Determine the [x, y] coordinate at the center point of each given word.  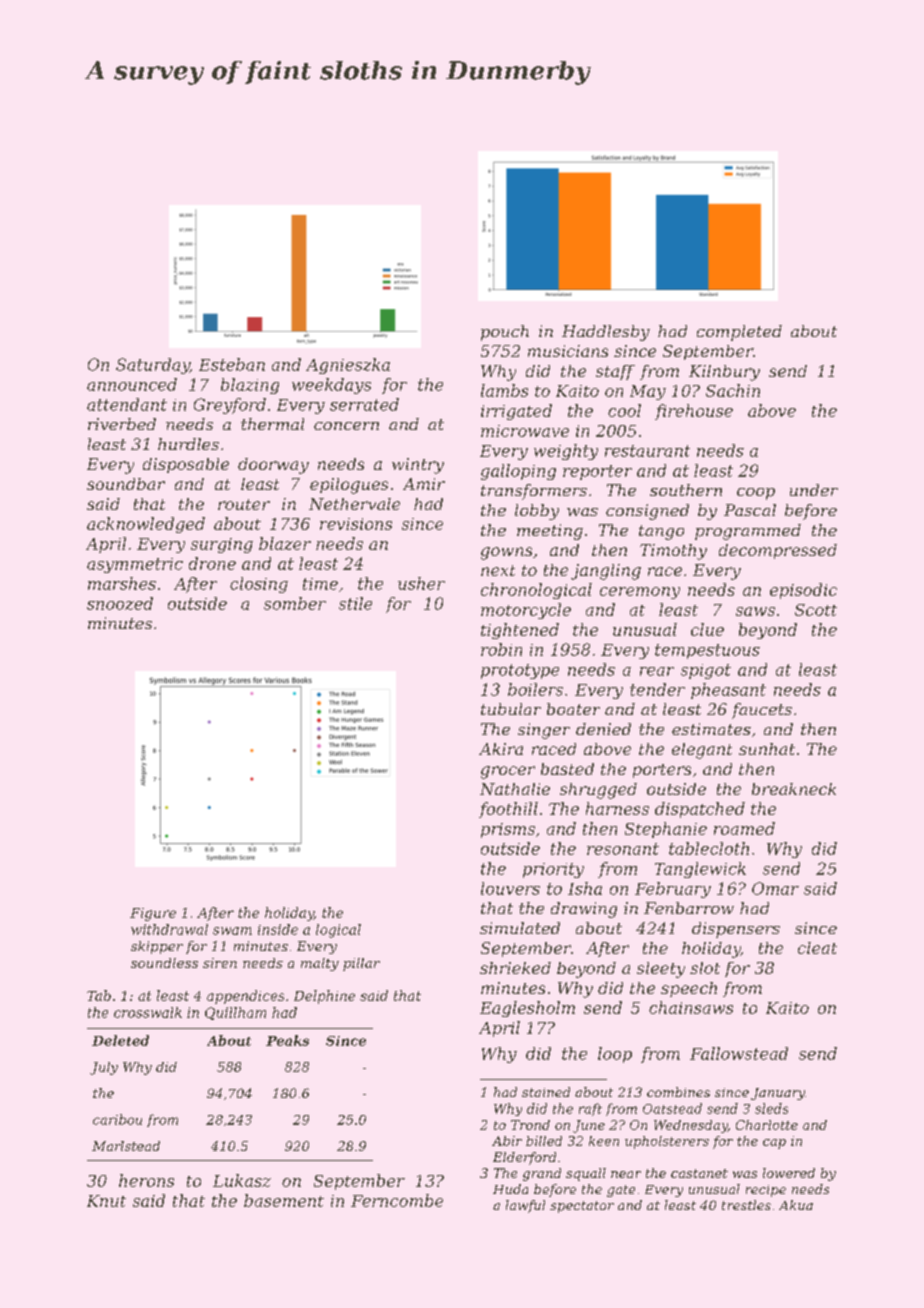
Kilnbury [724, 373]
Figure [153, 914]
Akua [796, 1205]
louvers [510, 888]
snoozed [120, 603]
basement [284, 1200]
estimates [711, 729]
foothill [508, 810]
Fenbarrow [689, 908]
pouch [505, 333]
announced [132, 384]
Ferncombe [397, 1200]
